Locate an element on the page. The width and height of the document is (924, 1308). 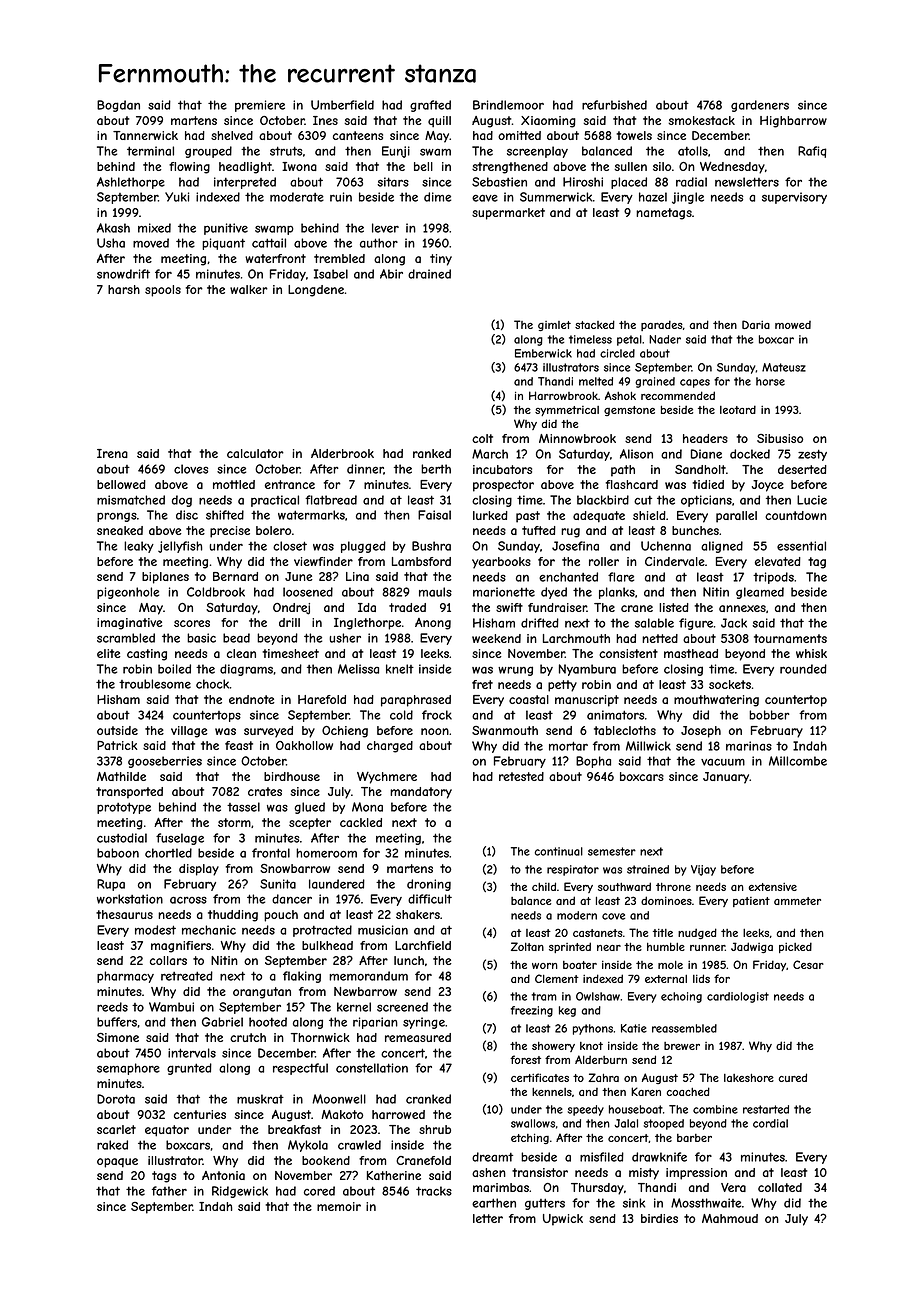
Lina is located at coordinates (357, 576).
